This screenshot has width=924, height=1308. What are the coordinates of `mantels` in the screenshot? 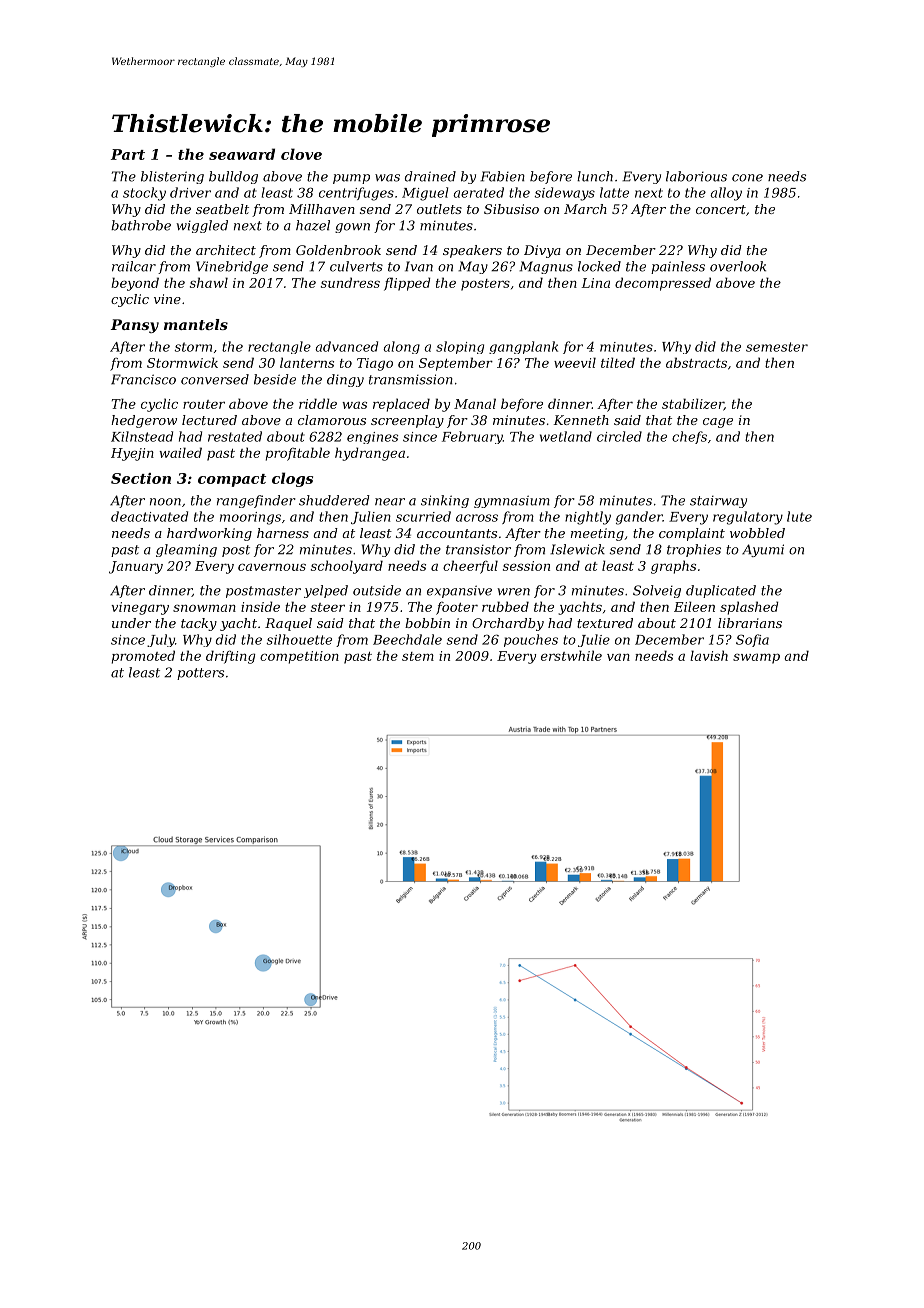 It's located at (196, 324).
